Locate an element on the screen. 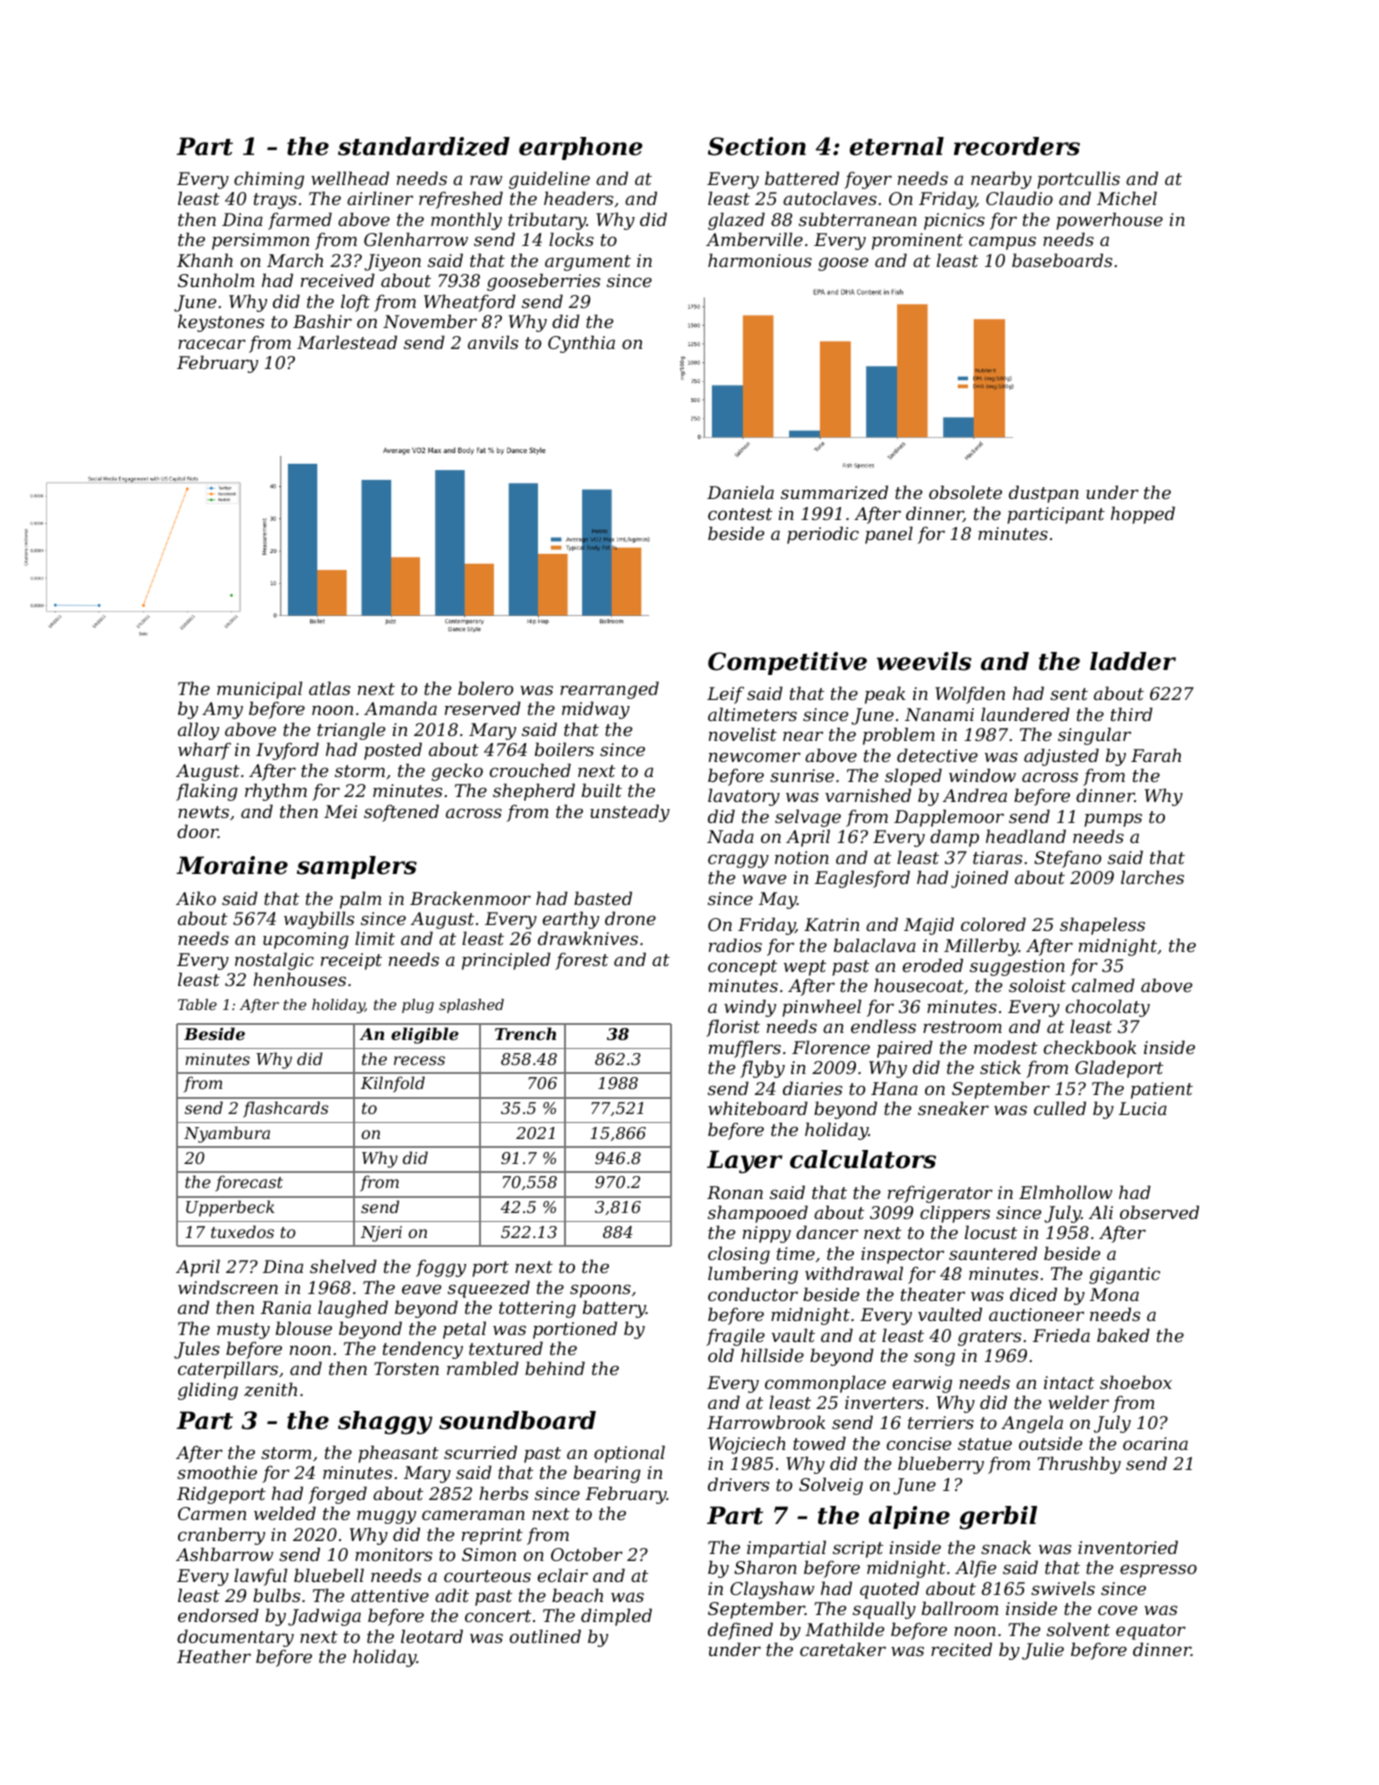 This screenshot has width=1379, height=1785. Table is located at coordinates (197, 1004).
